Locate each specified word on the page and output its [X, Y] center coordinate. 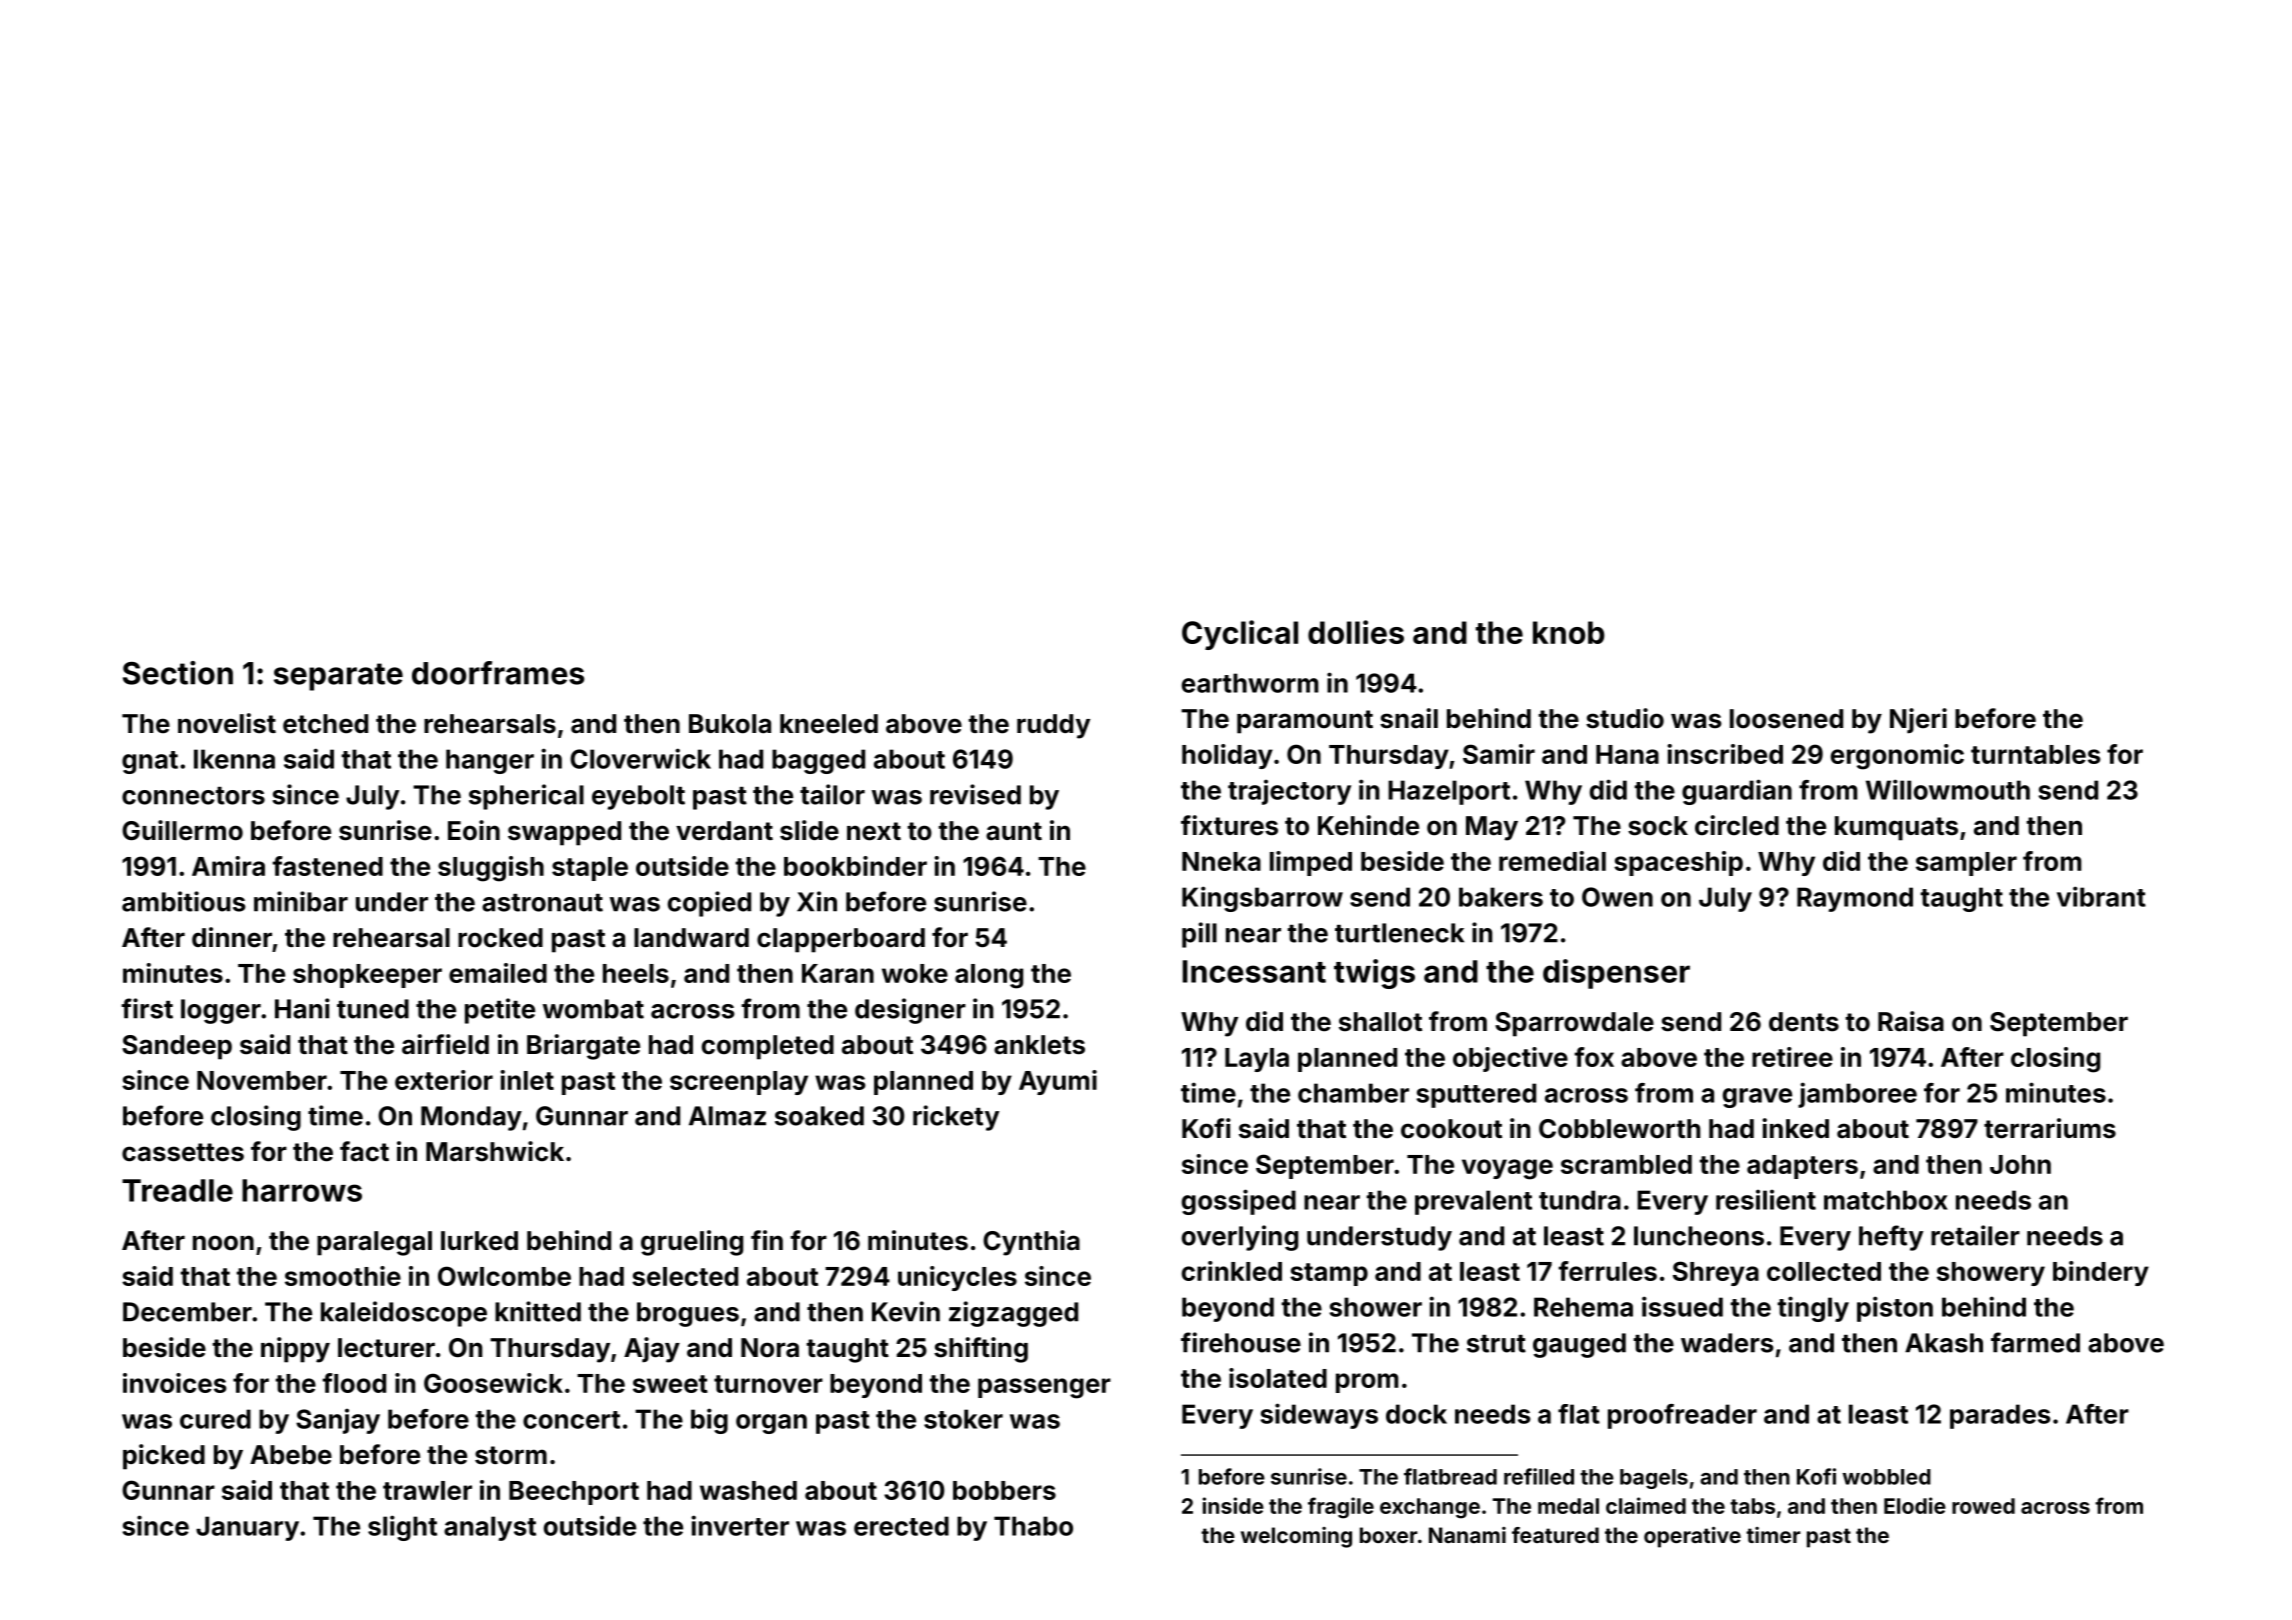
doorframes [498, 673]
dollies [1356, 632]
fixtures [1229, 825]
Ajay [652, 1350]
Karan [838, 973]
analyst [490, 1528]
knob [1569, 632]
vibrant [2101, 896]
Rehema [1583, 1307]
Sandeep [177, 1047]
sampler [1966, 864]
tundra [1580, 1200]
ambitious [183, 901]
